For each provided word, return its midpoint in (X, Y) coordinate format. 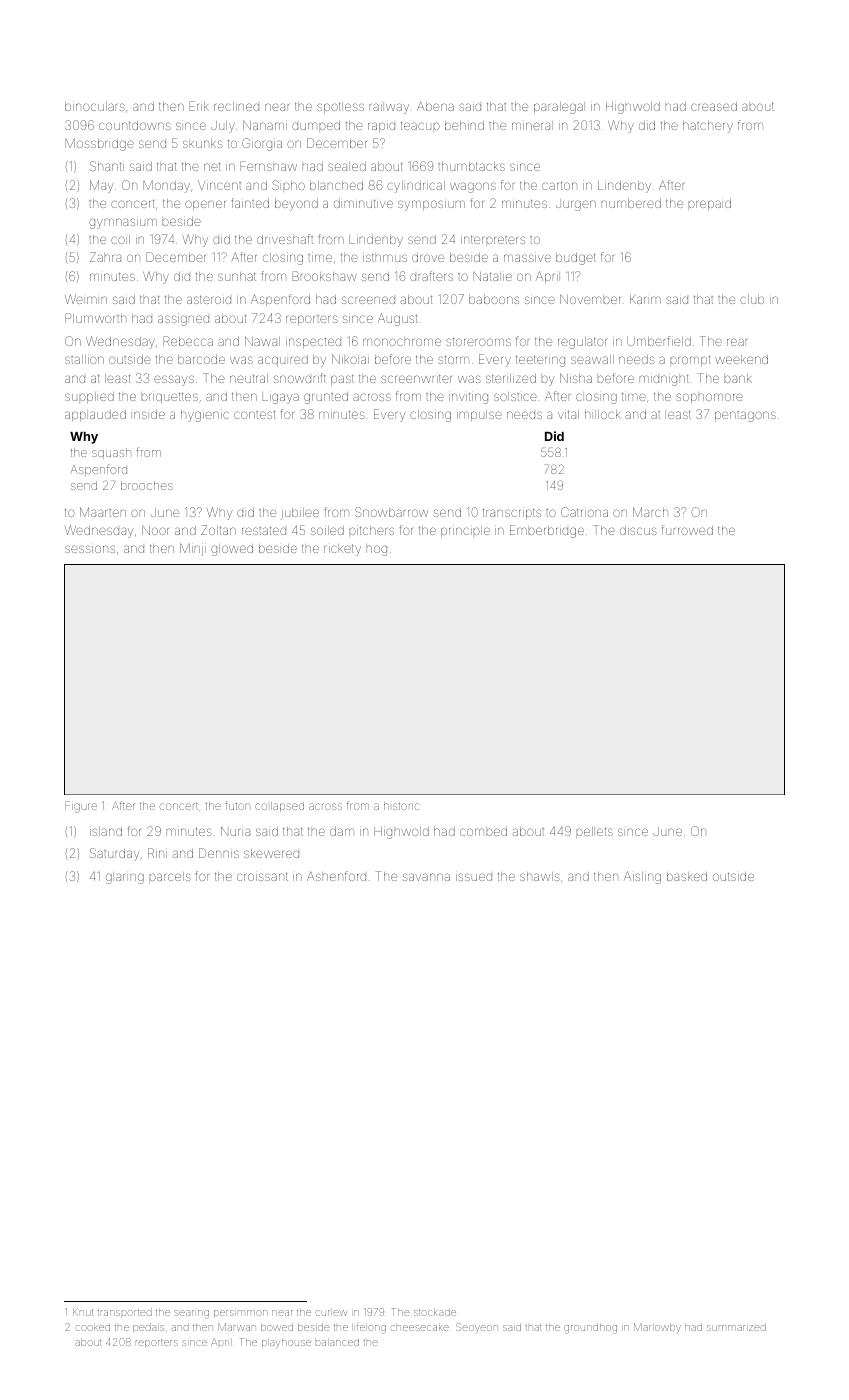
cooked (93, 1328)
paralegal (558, 108)
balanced (337, 1342)
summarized (736, 1327)
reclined (236, 106)
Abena (435, 106)
